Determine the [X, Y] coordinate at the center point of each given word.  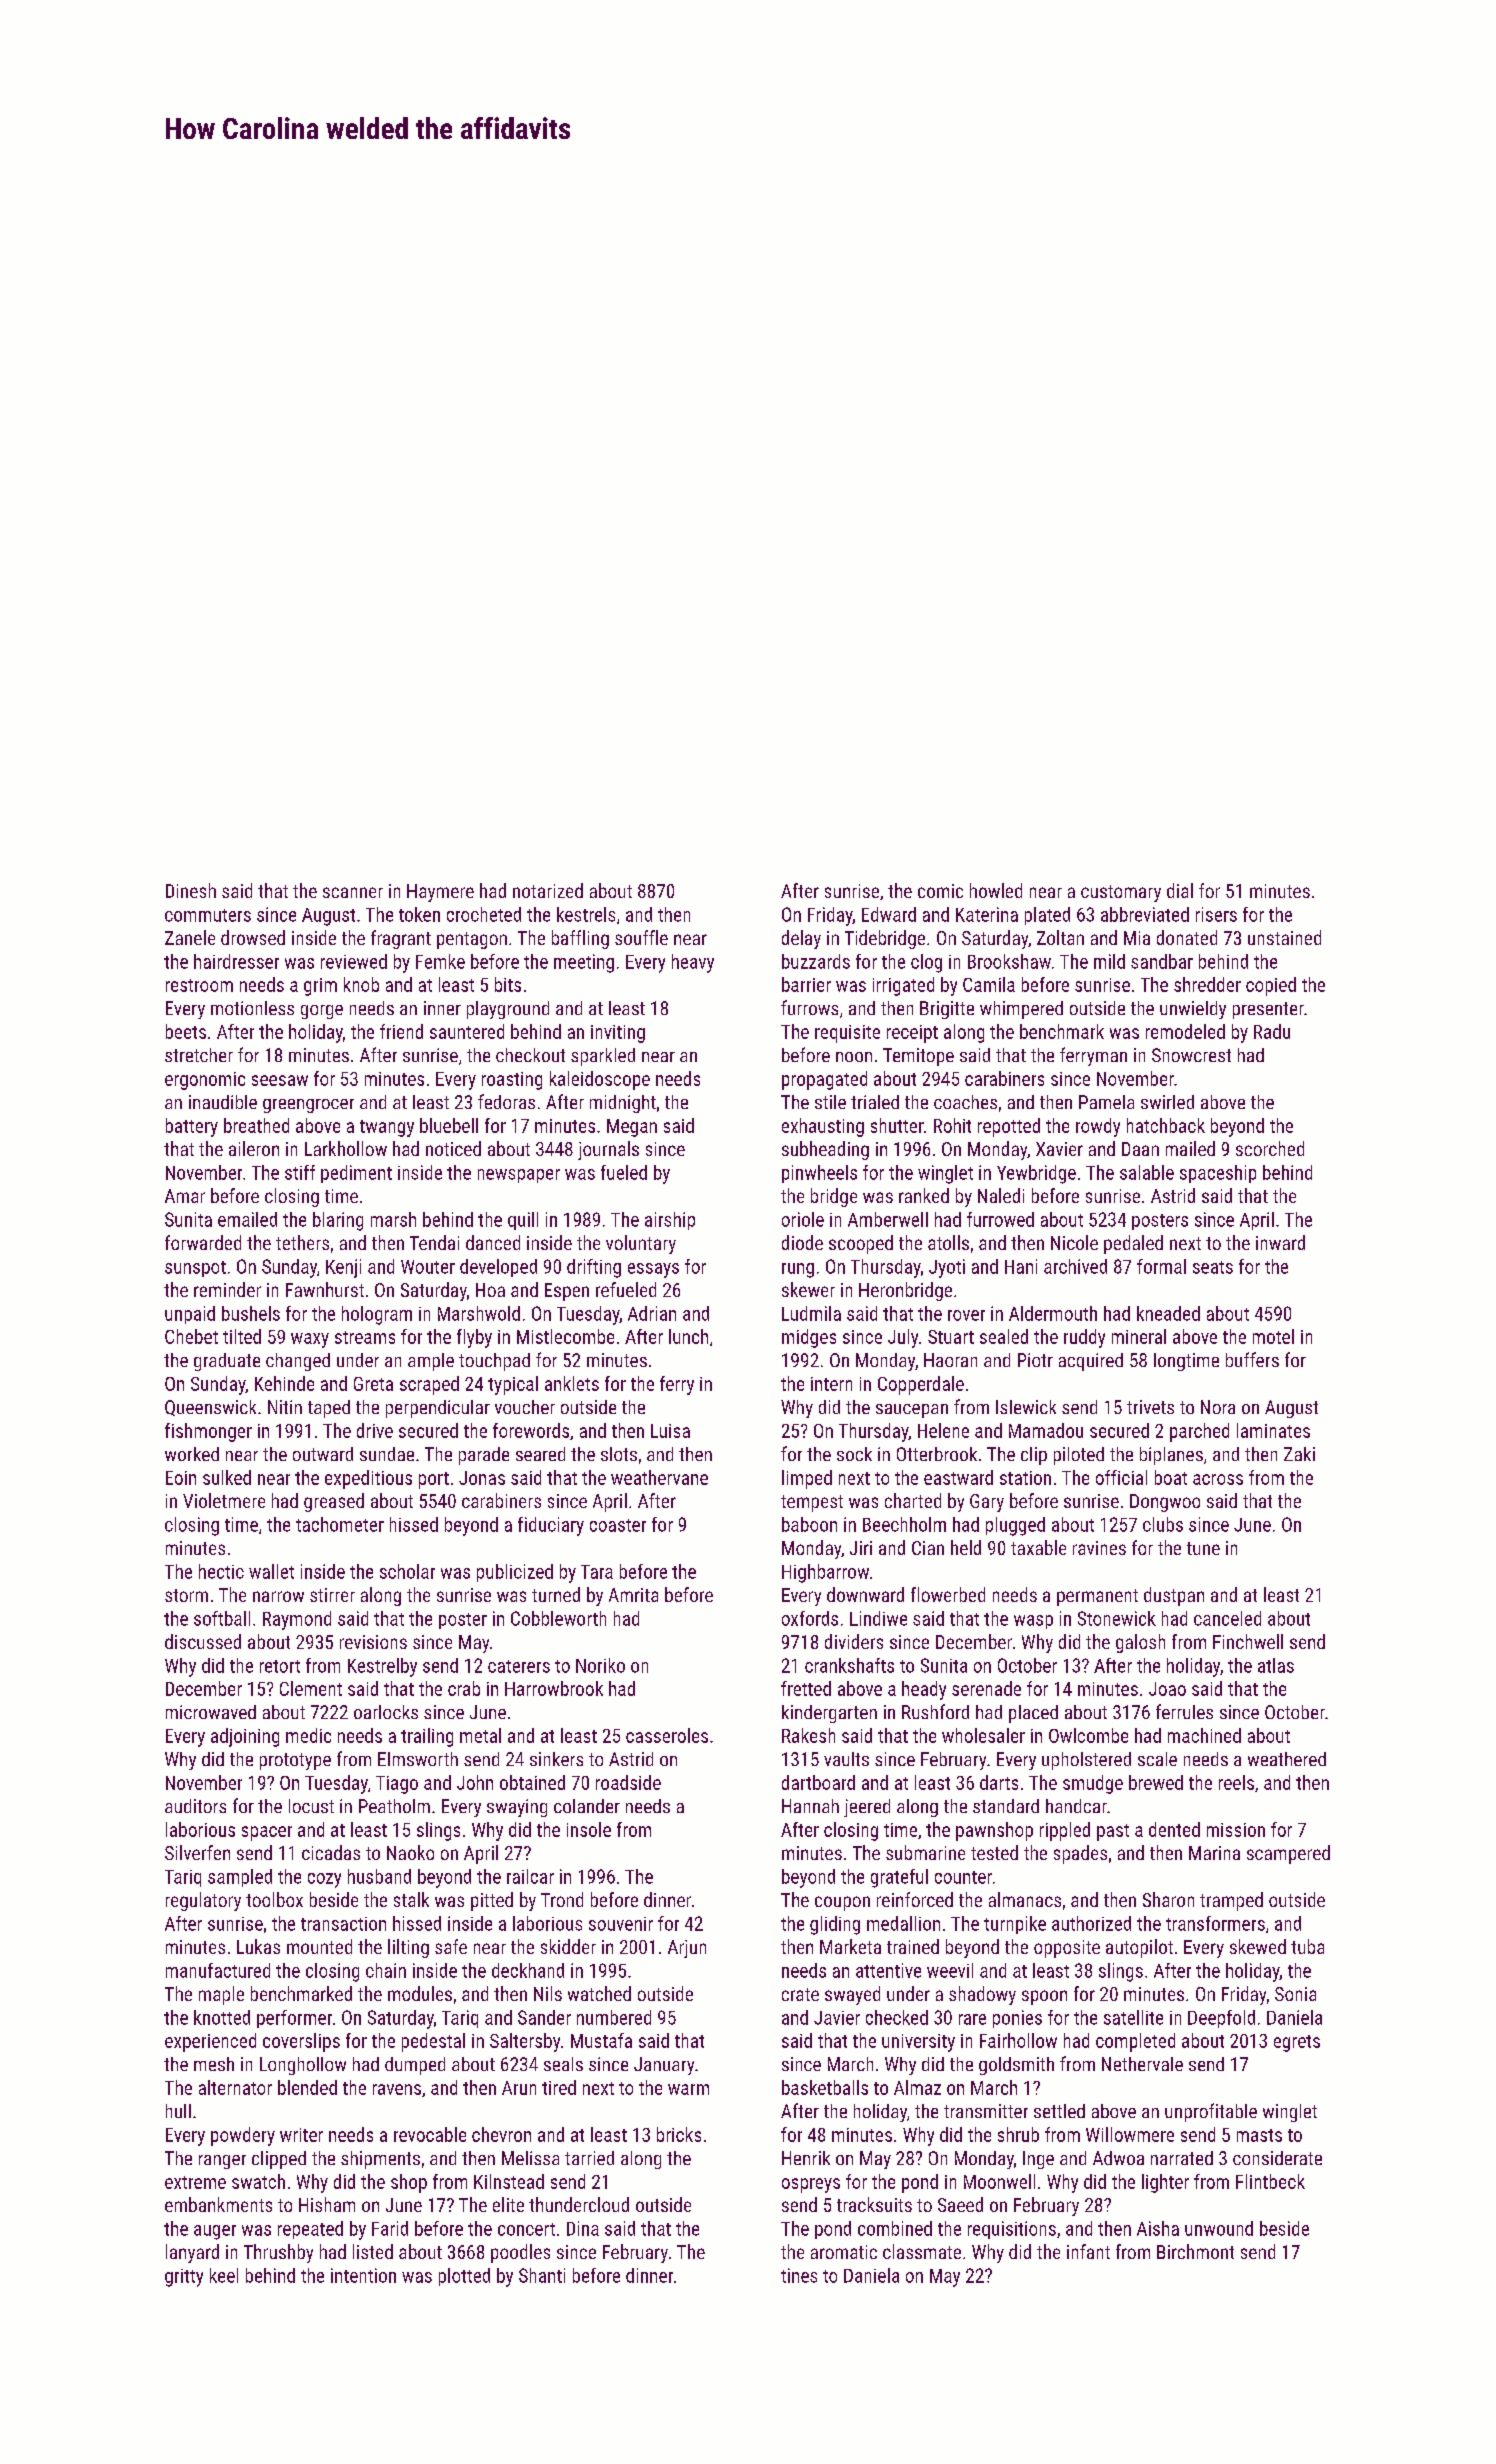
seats [1213, 1267]
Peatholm [394, 1806]
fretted [806, 1688]
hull [178, 2111]
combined [895, 2228]
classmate [922, 2251]
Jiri [861, 1548]
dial [1180, 890]
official [1121, 1477]
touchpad [494, 1362]
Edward [889, 914]
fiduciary [551, 1526]
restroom [199, 985]
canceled [1227, 1618]
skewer [808, 1289]
